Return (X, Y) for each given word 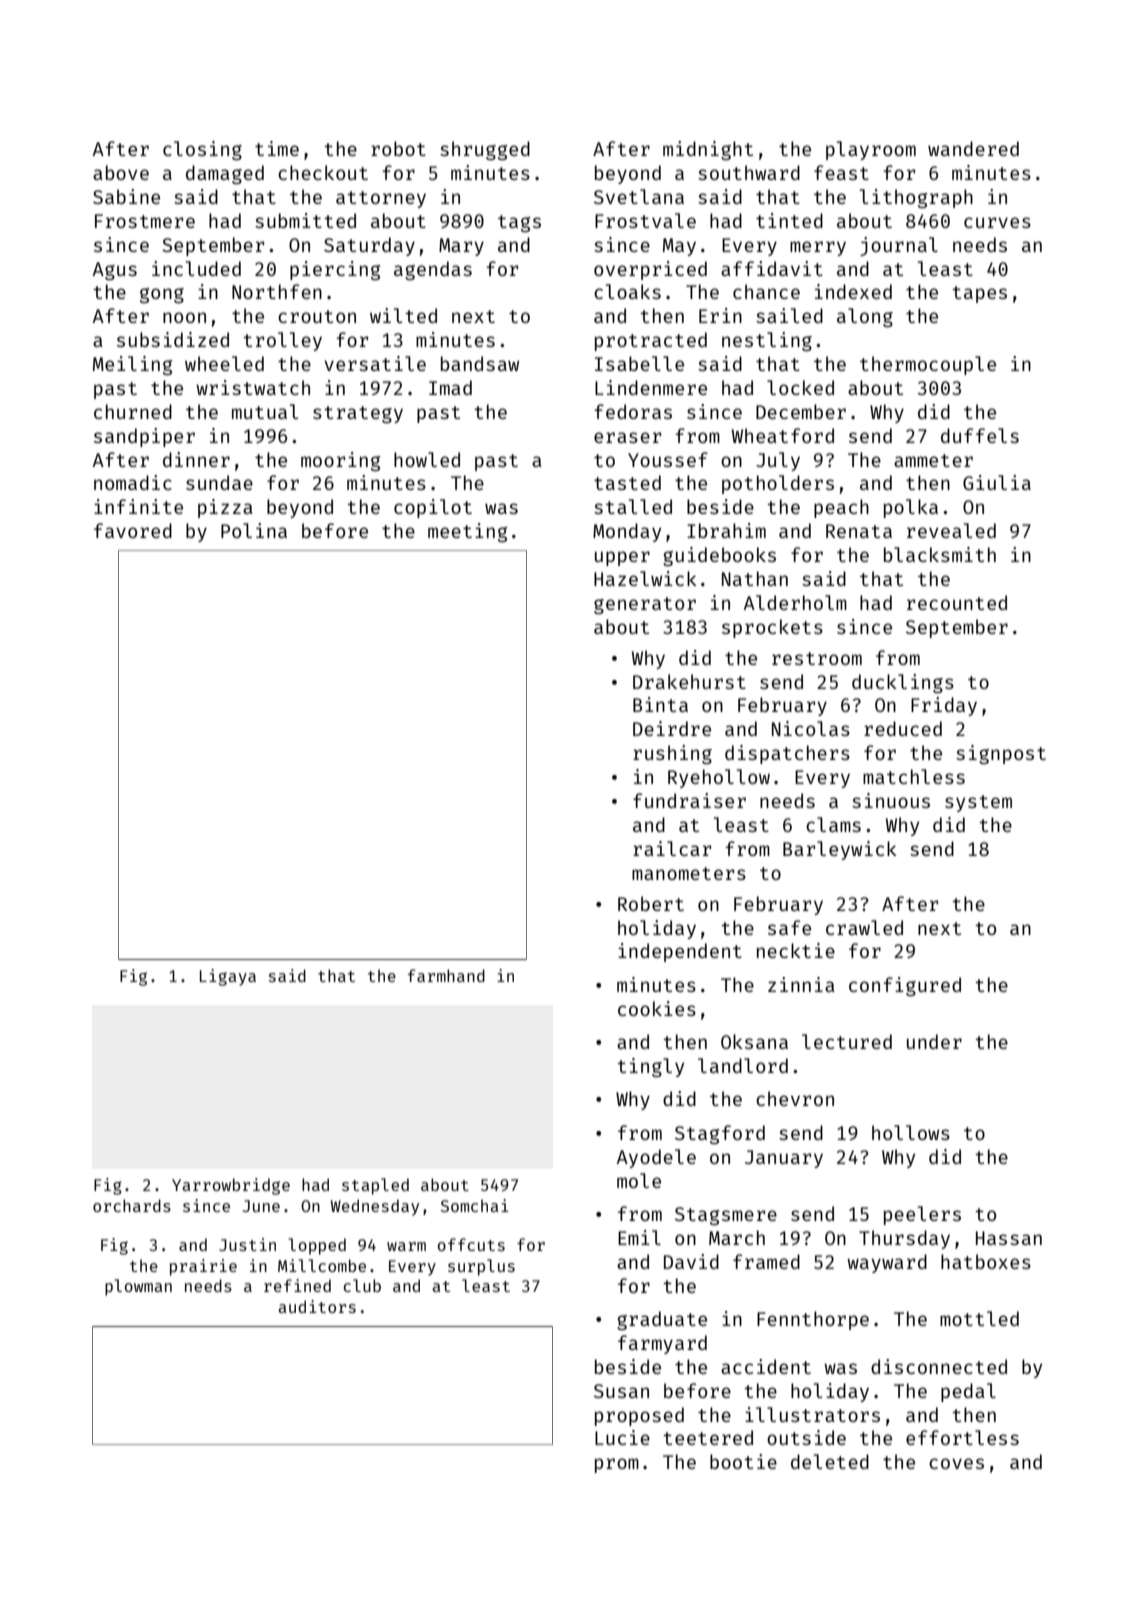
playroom (871, 150)
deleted (830, 1461)
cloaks (627, 291)
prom (617, 1465)
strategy (358, 414)
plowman (138, 1287)
